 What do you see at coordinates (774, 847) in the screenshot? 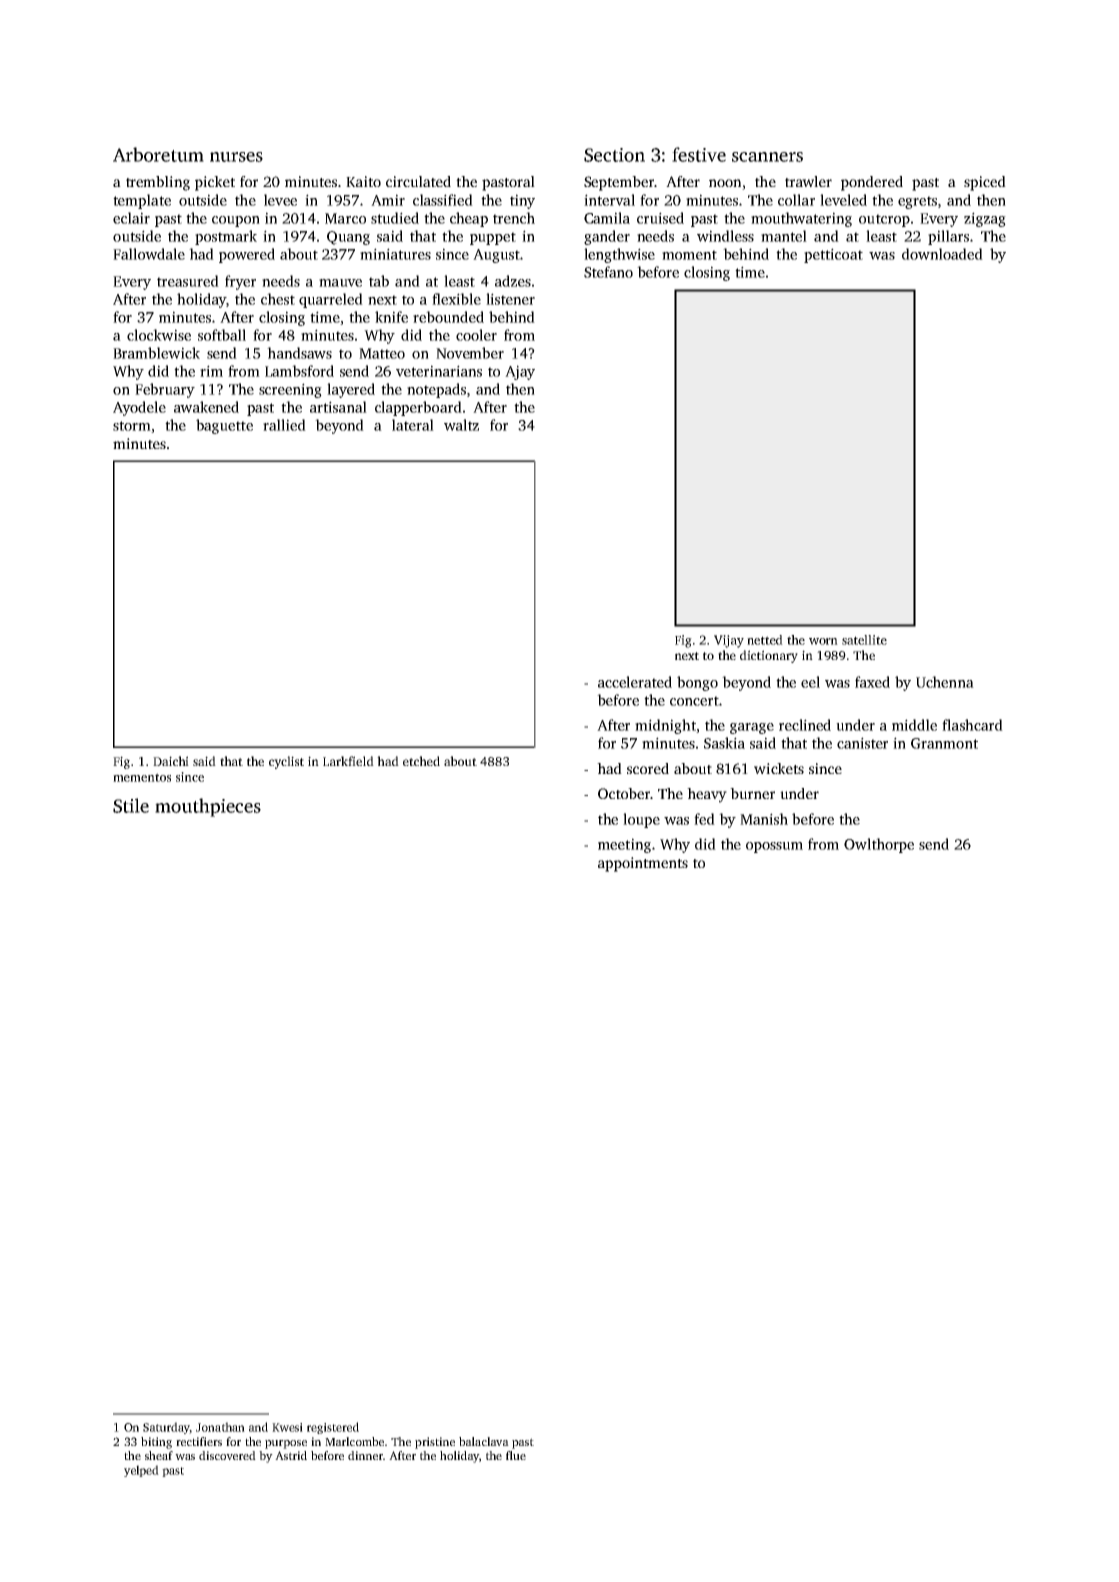
I see `opossum` at bounding box center [774, 847].
